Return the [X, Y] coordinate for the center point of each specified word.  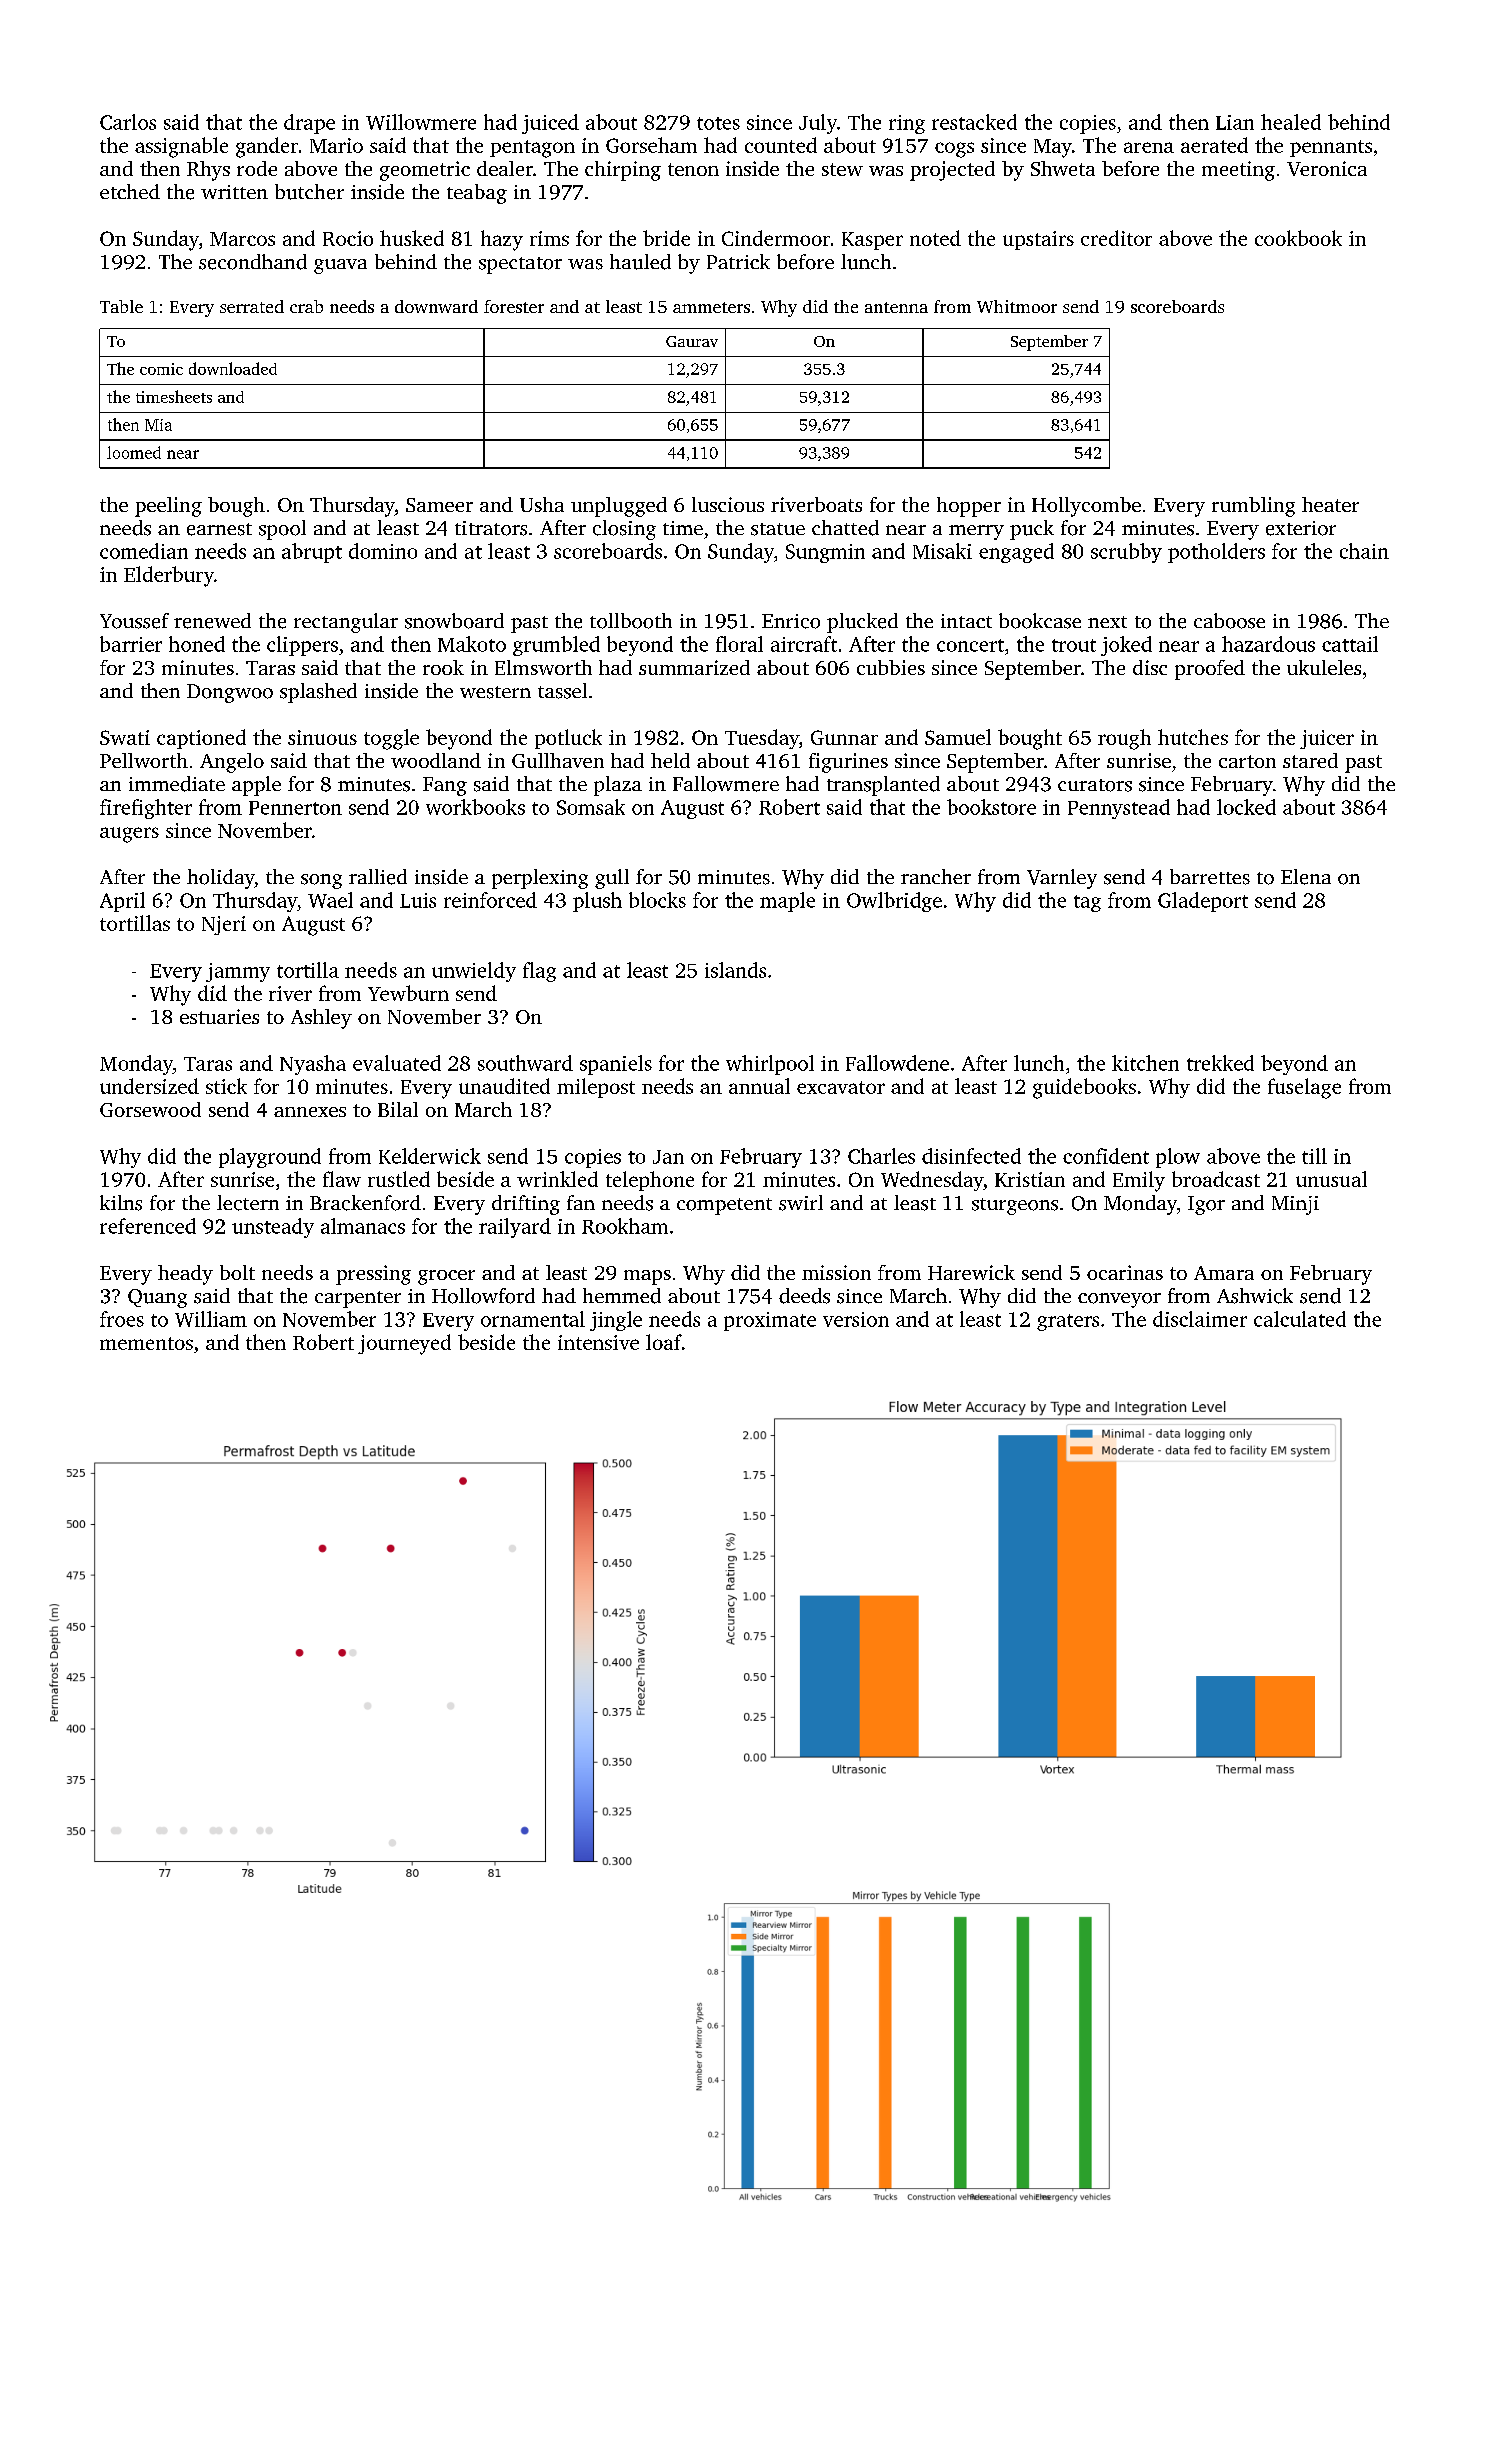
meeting [1238, 171]
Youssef [134, 621]
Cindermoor [776, 238]
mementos [146, 1343]
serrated [252, 306]
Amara [1224, 1273]
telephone [650, 1181]
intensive [598, 1342]
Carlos [128, 122]
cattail [1350, 644]
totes [718, 123]
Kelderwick [430, 1156]
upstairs [1038, 240]
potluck [568, 739]
